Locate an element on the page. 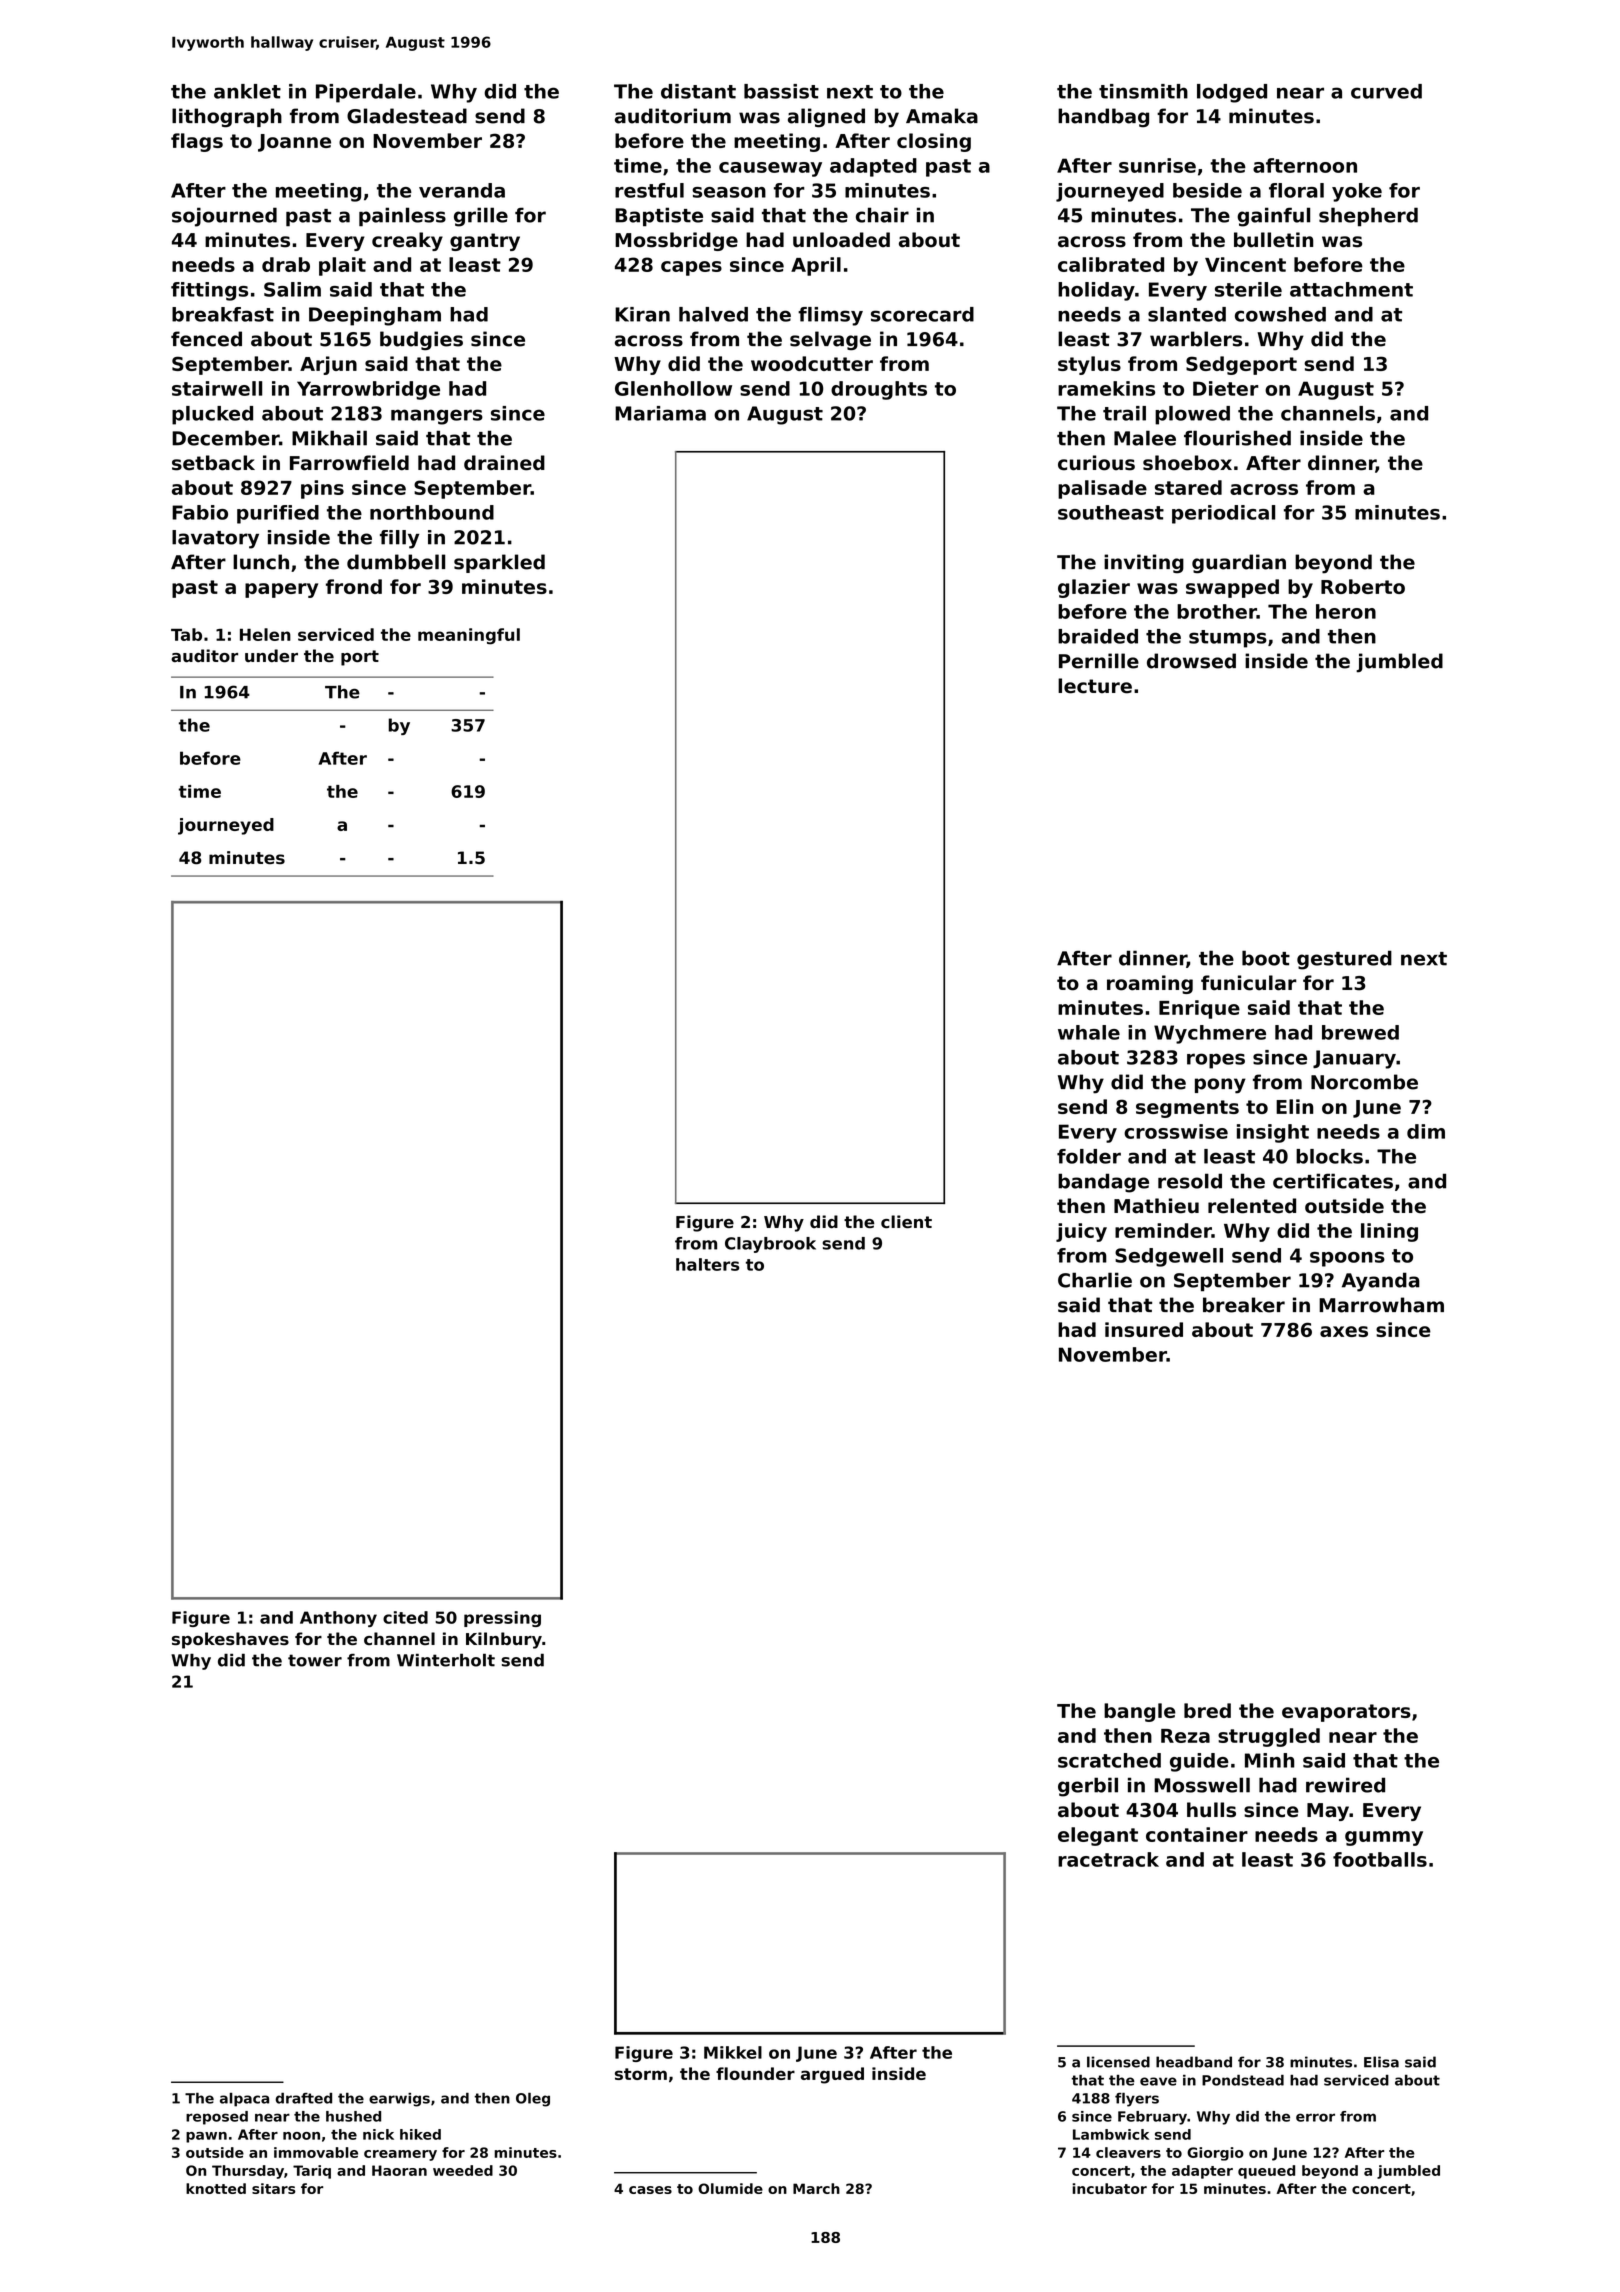 This document has width=1620, height=2292. drafted is located at coordinates (303, 2098).
